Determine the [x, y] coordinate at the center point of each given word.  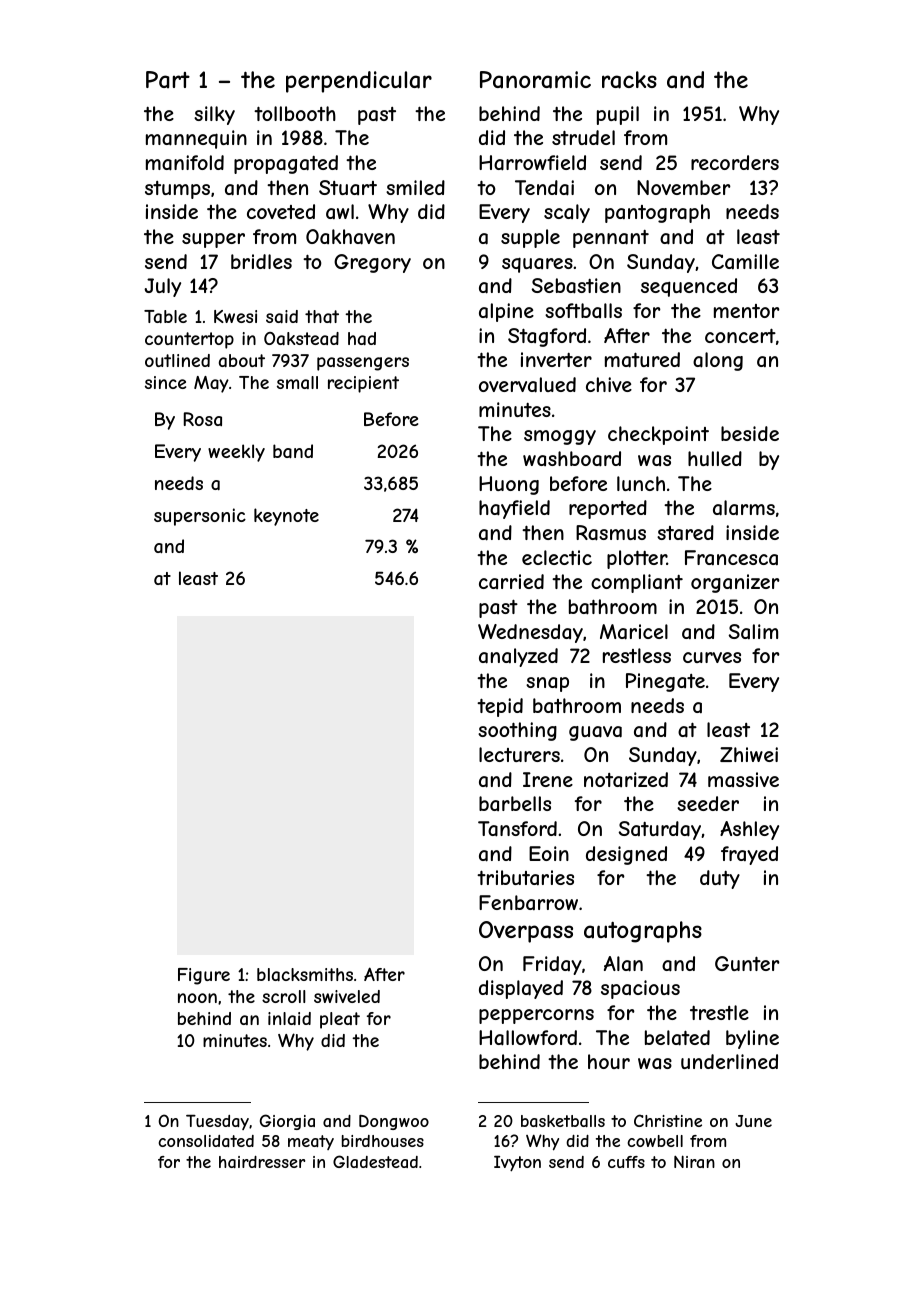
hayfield [514, 509]
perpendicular [359, 82]
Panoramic [535, 80]
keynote [286, 517]
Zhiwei [749, 754]
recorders [735, 162]
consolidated [206, 1141]
